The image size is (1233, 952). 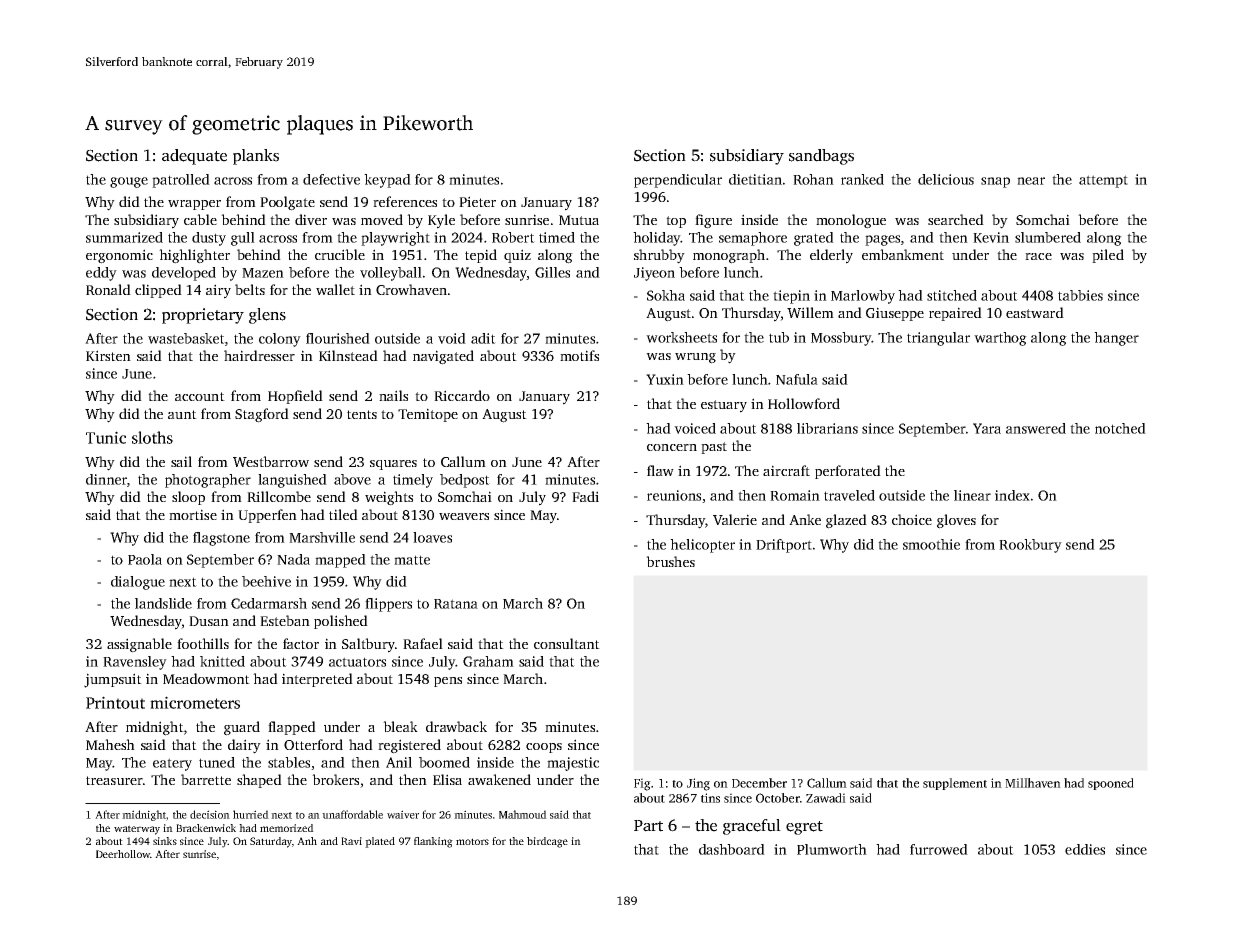 What do you see at coordinates (931, 544) in the screenshot?
I see `smoothie` at bounding box center [931, 544].
